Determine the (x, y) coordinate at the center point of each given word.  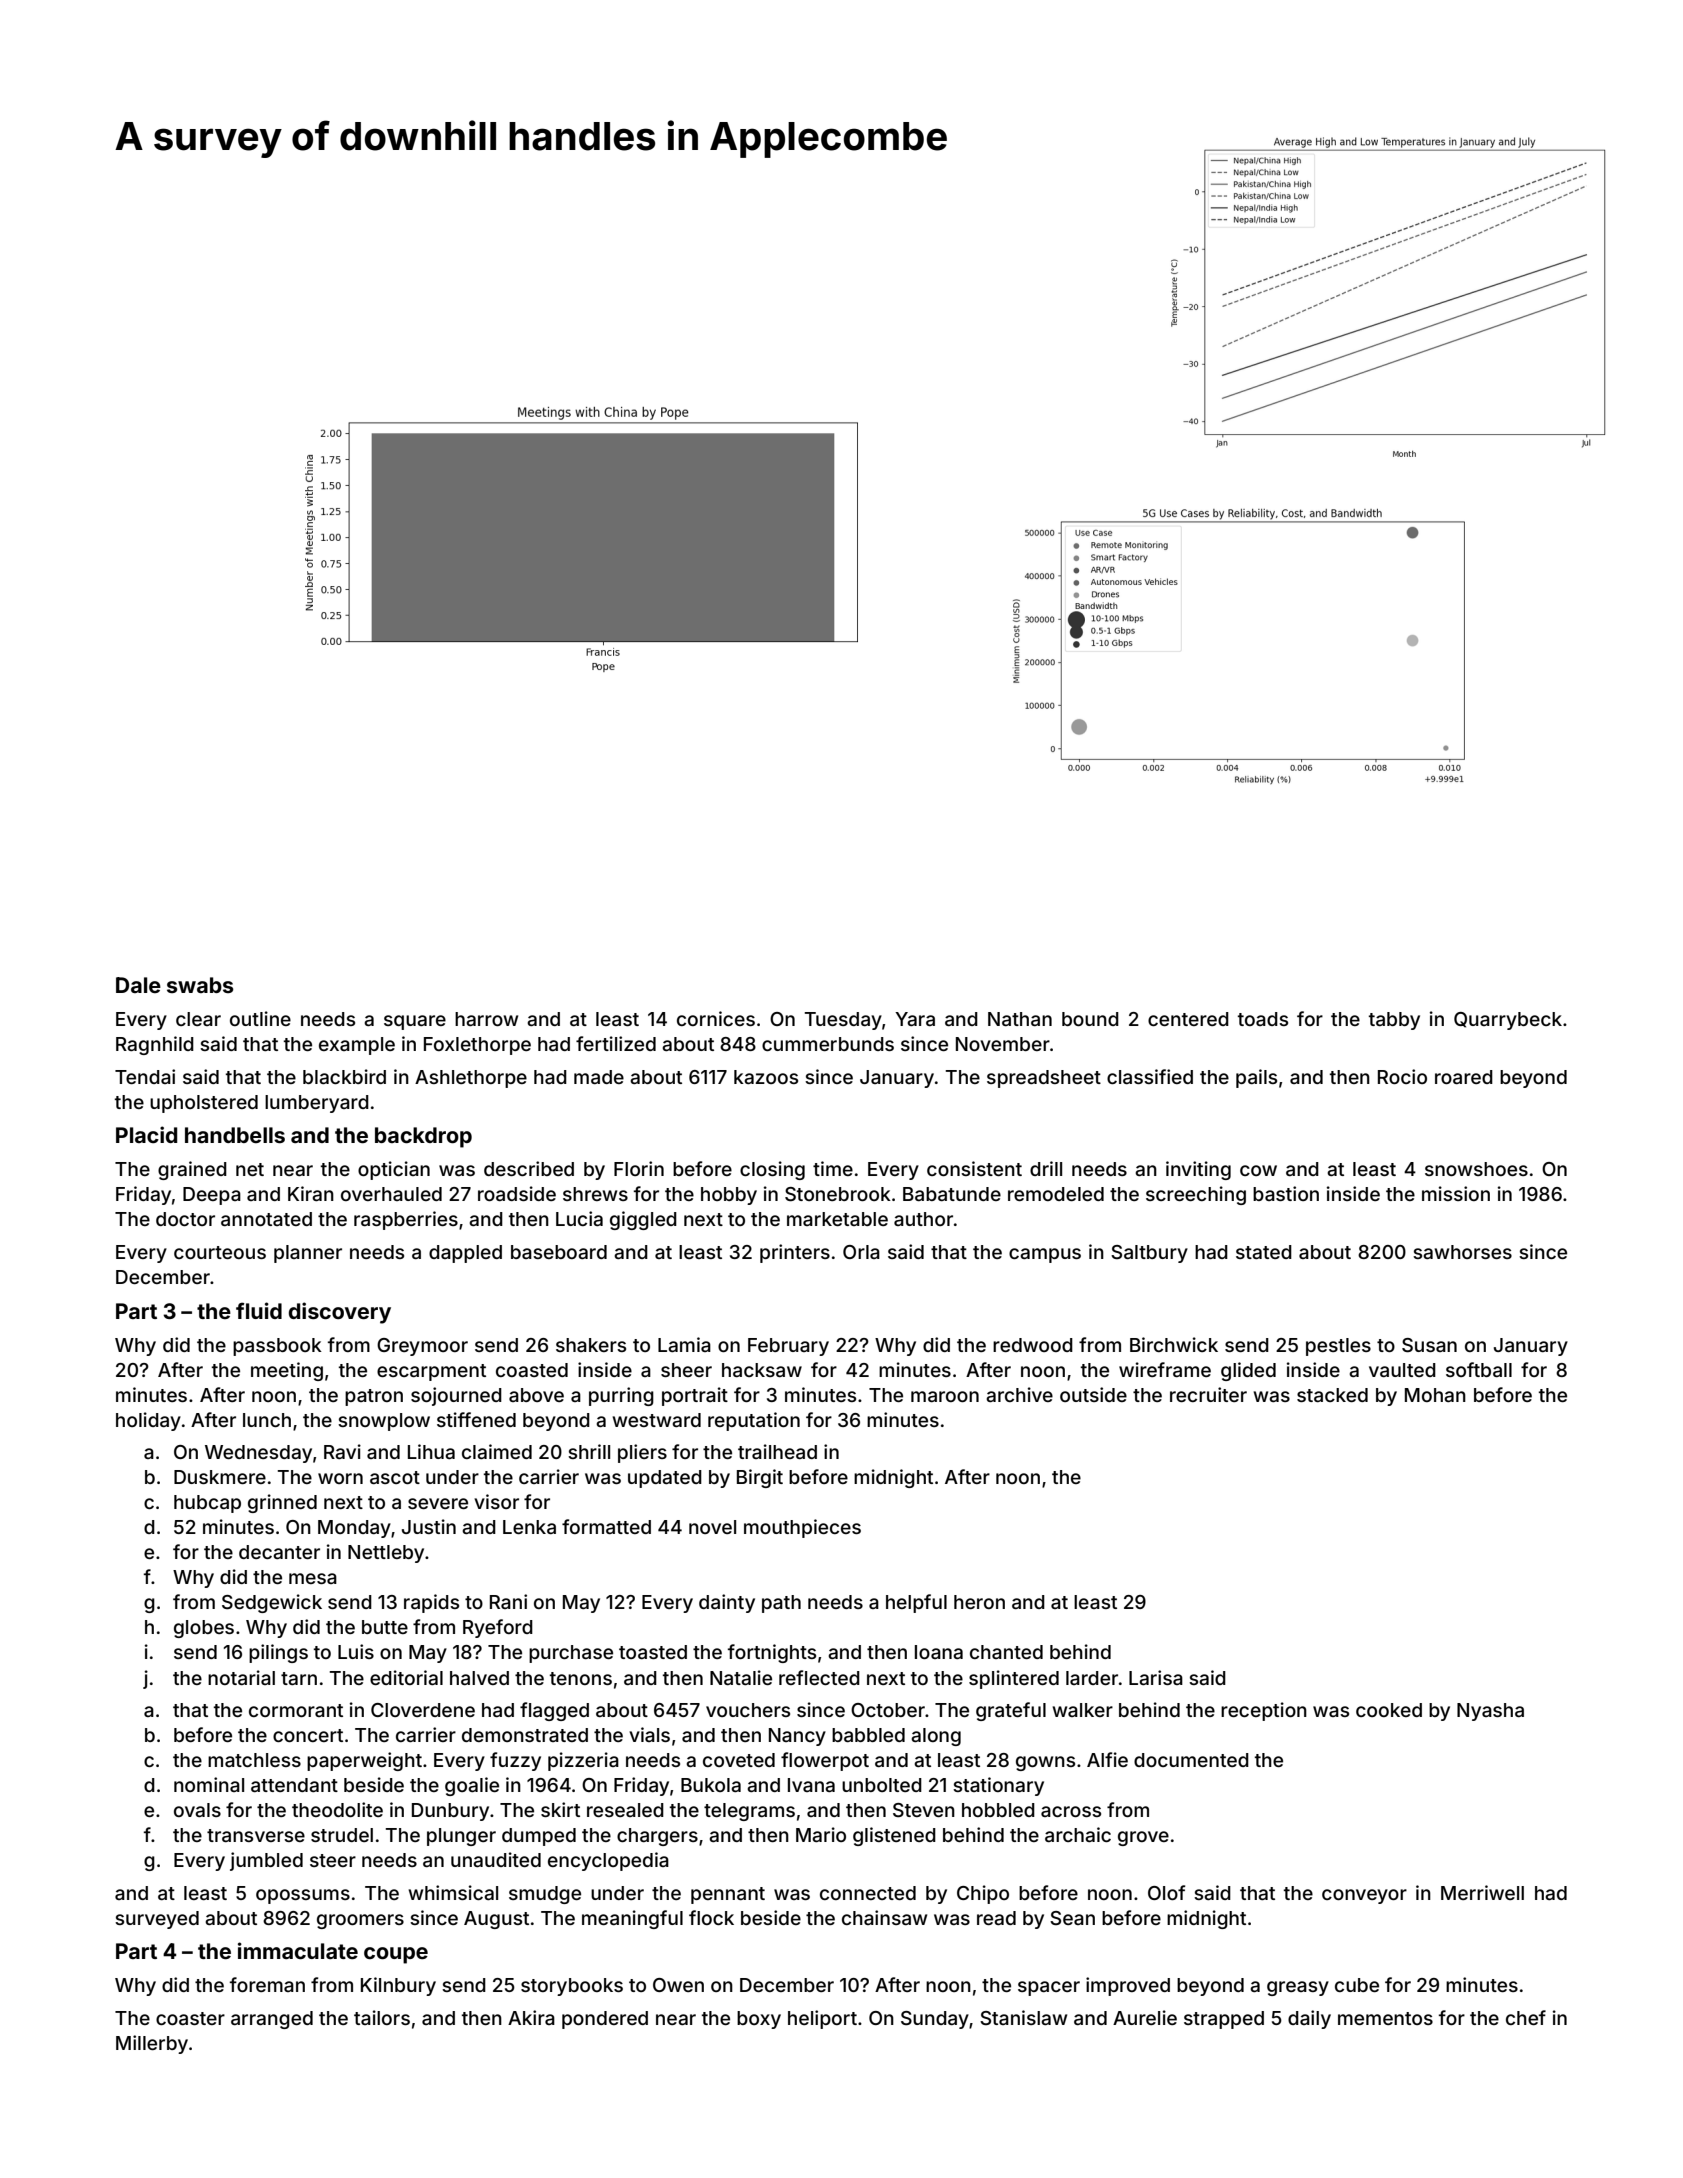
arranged (272, 2020)
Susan (1429, 1345)
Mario (821, 1834)
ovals (197, 1810)
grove (1143, 1838)
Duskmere (220, 1477)
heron (979, 1602)
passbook (277, 1347)
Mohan (1435, 1395)
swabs (200, 985)
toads (1263, 1019)
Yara (915, 1019)
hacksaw (762, 1370)
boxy (759, 2020)
